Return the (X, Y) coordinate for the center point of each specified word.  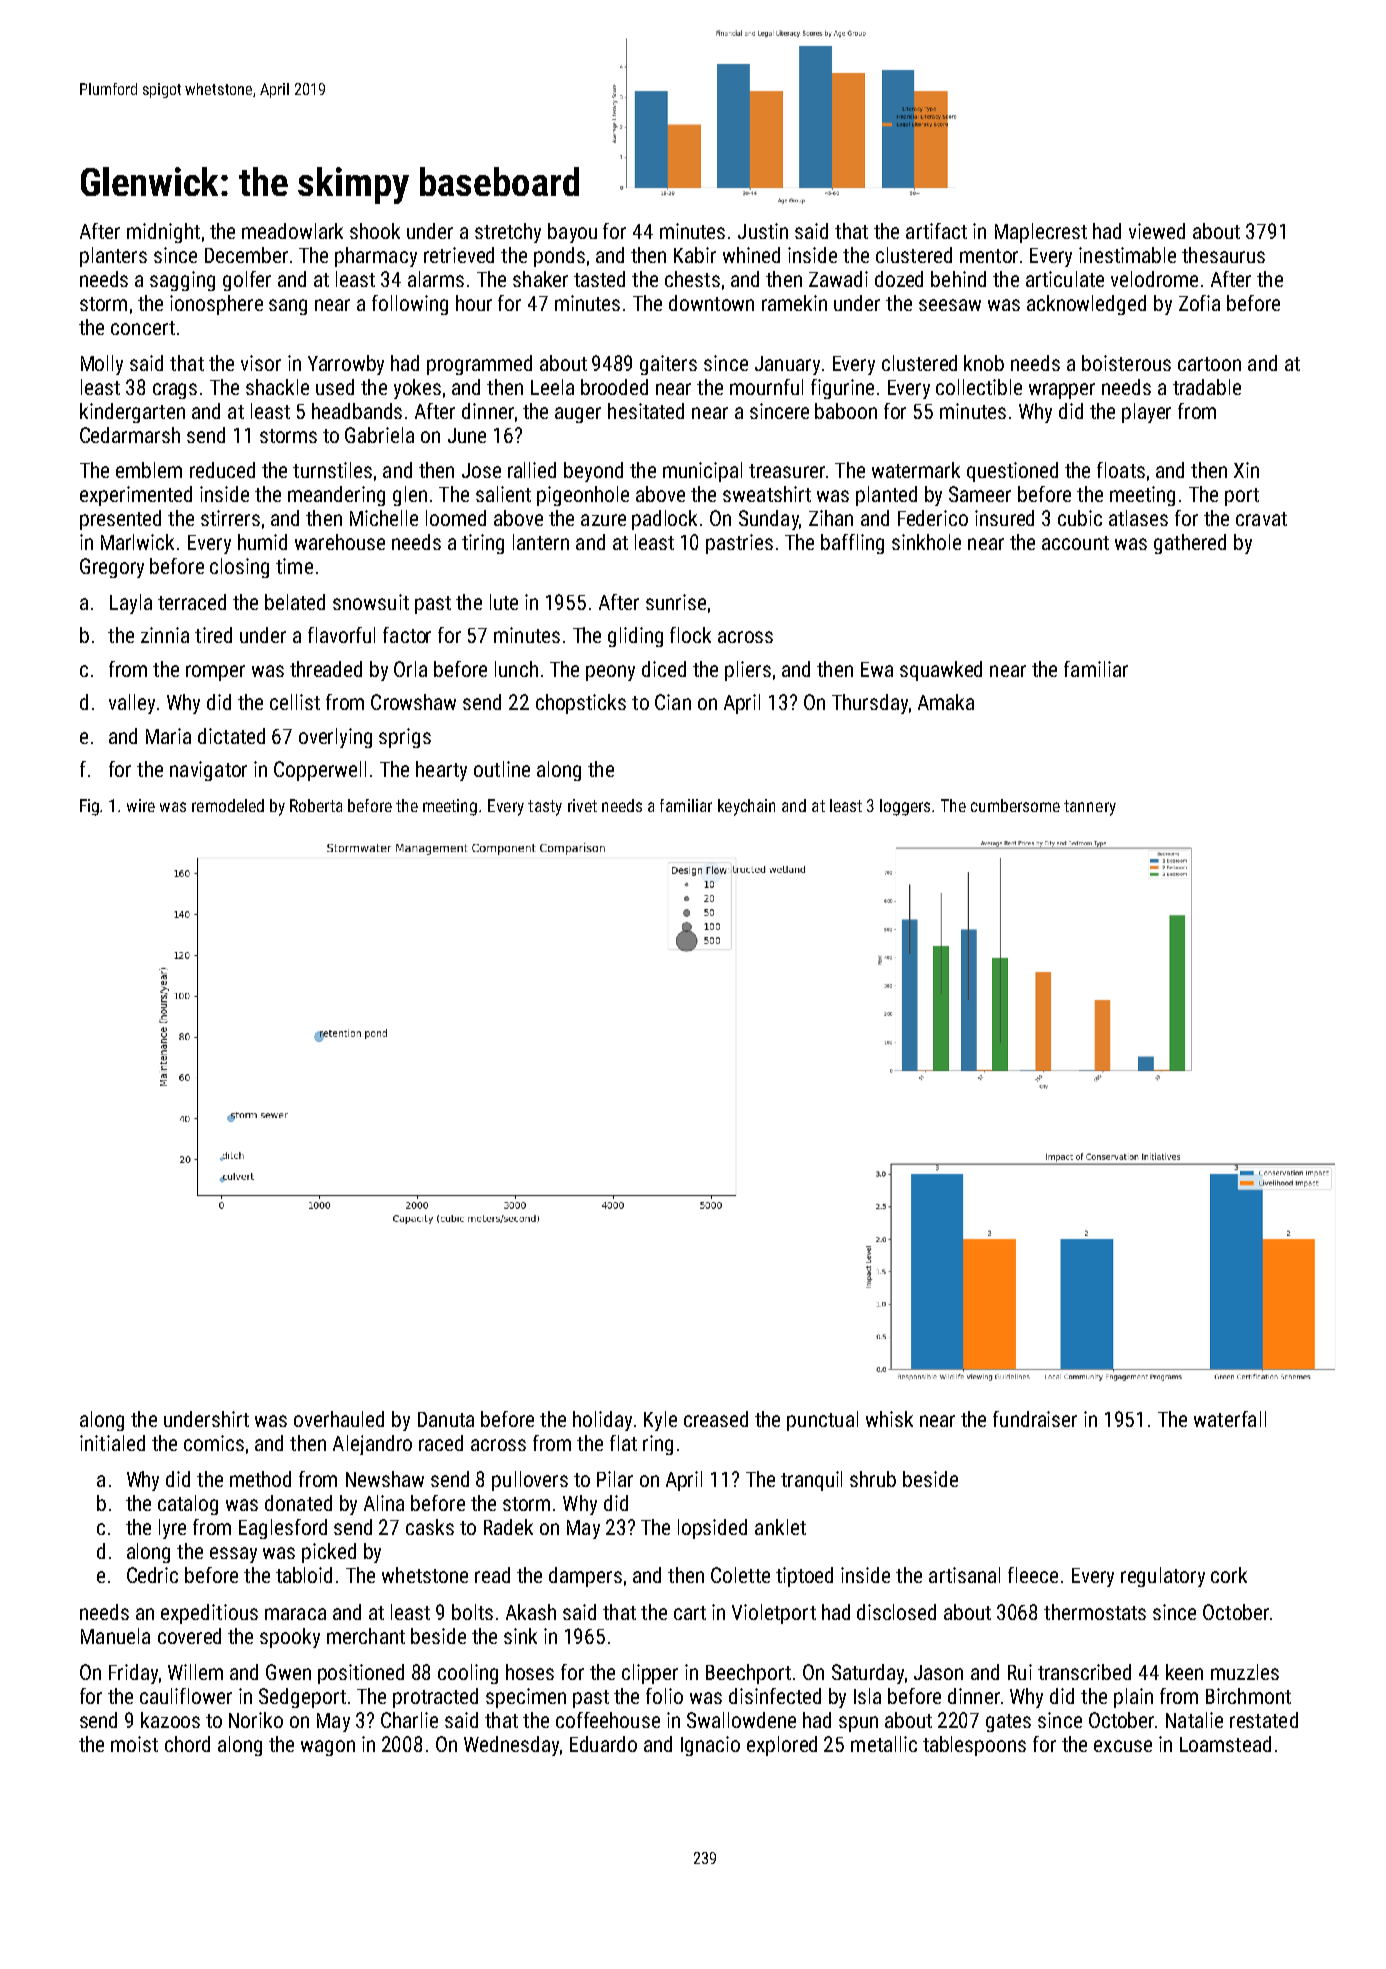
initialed (112, 1443)
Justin (763, 231)
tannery (1090, 808)
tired (213, 635)
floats (1121, 470)
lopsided (712, 1529)
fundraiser (1035, 1419)
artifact (936, 231)
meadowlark (292, 231)
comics (214, 1443)
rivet (582, 805)
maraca (295, 1614)
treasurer (787, 471)
